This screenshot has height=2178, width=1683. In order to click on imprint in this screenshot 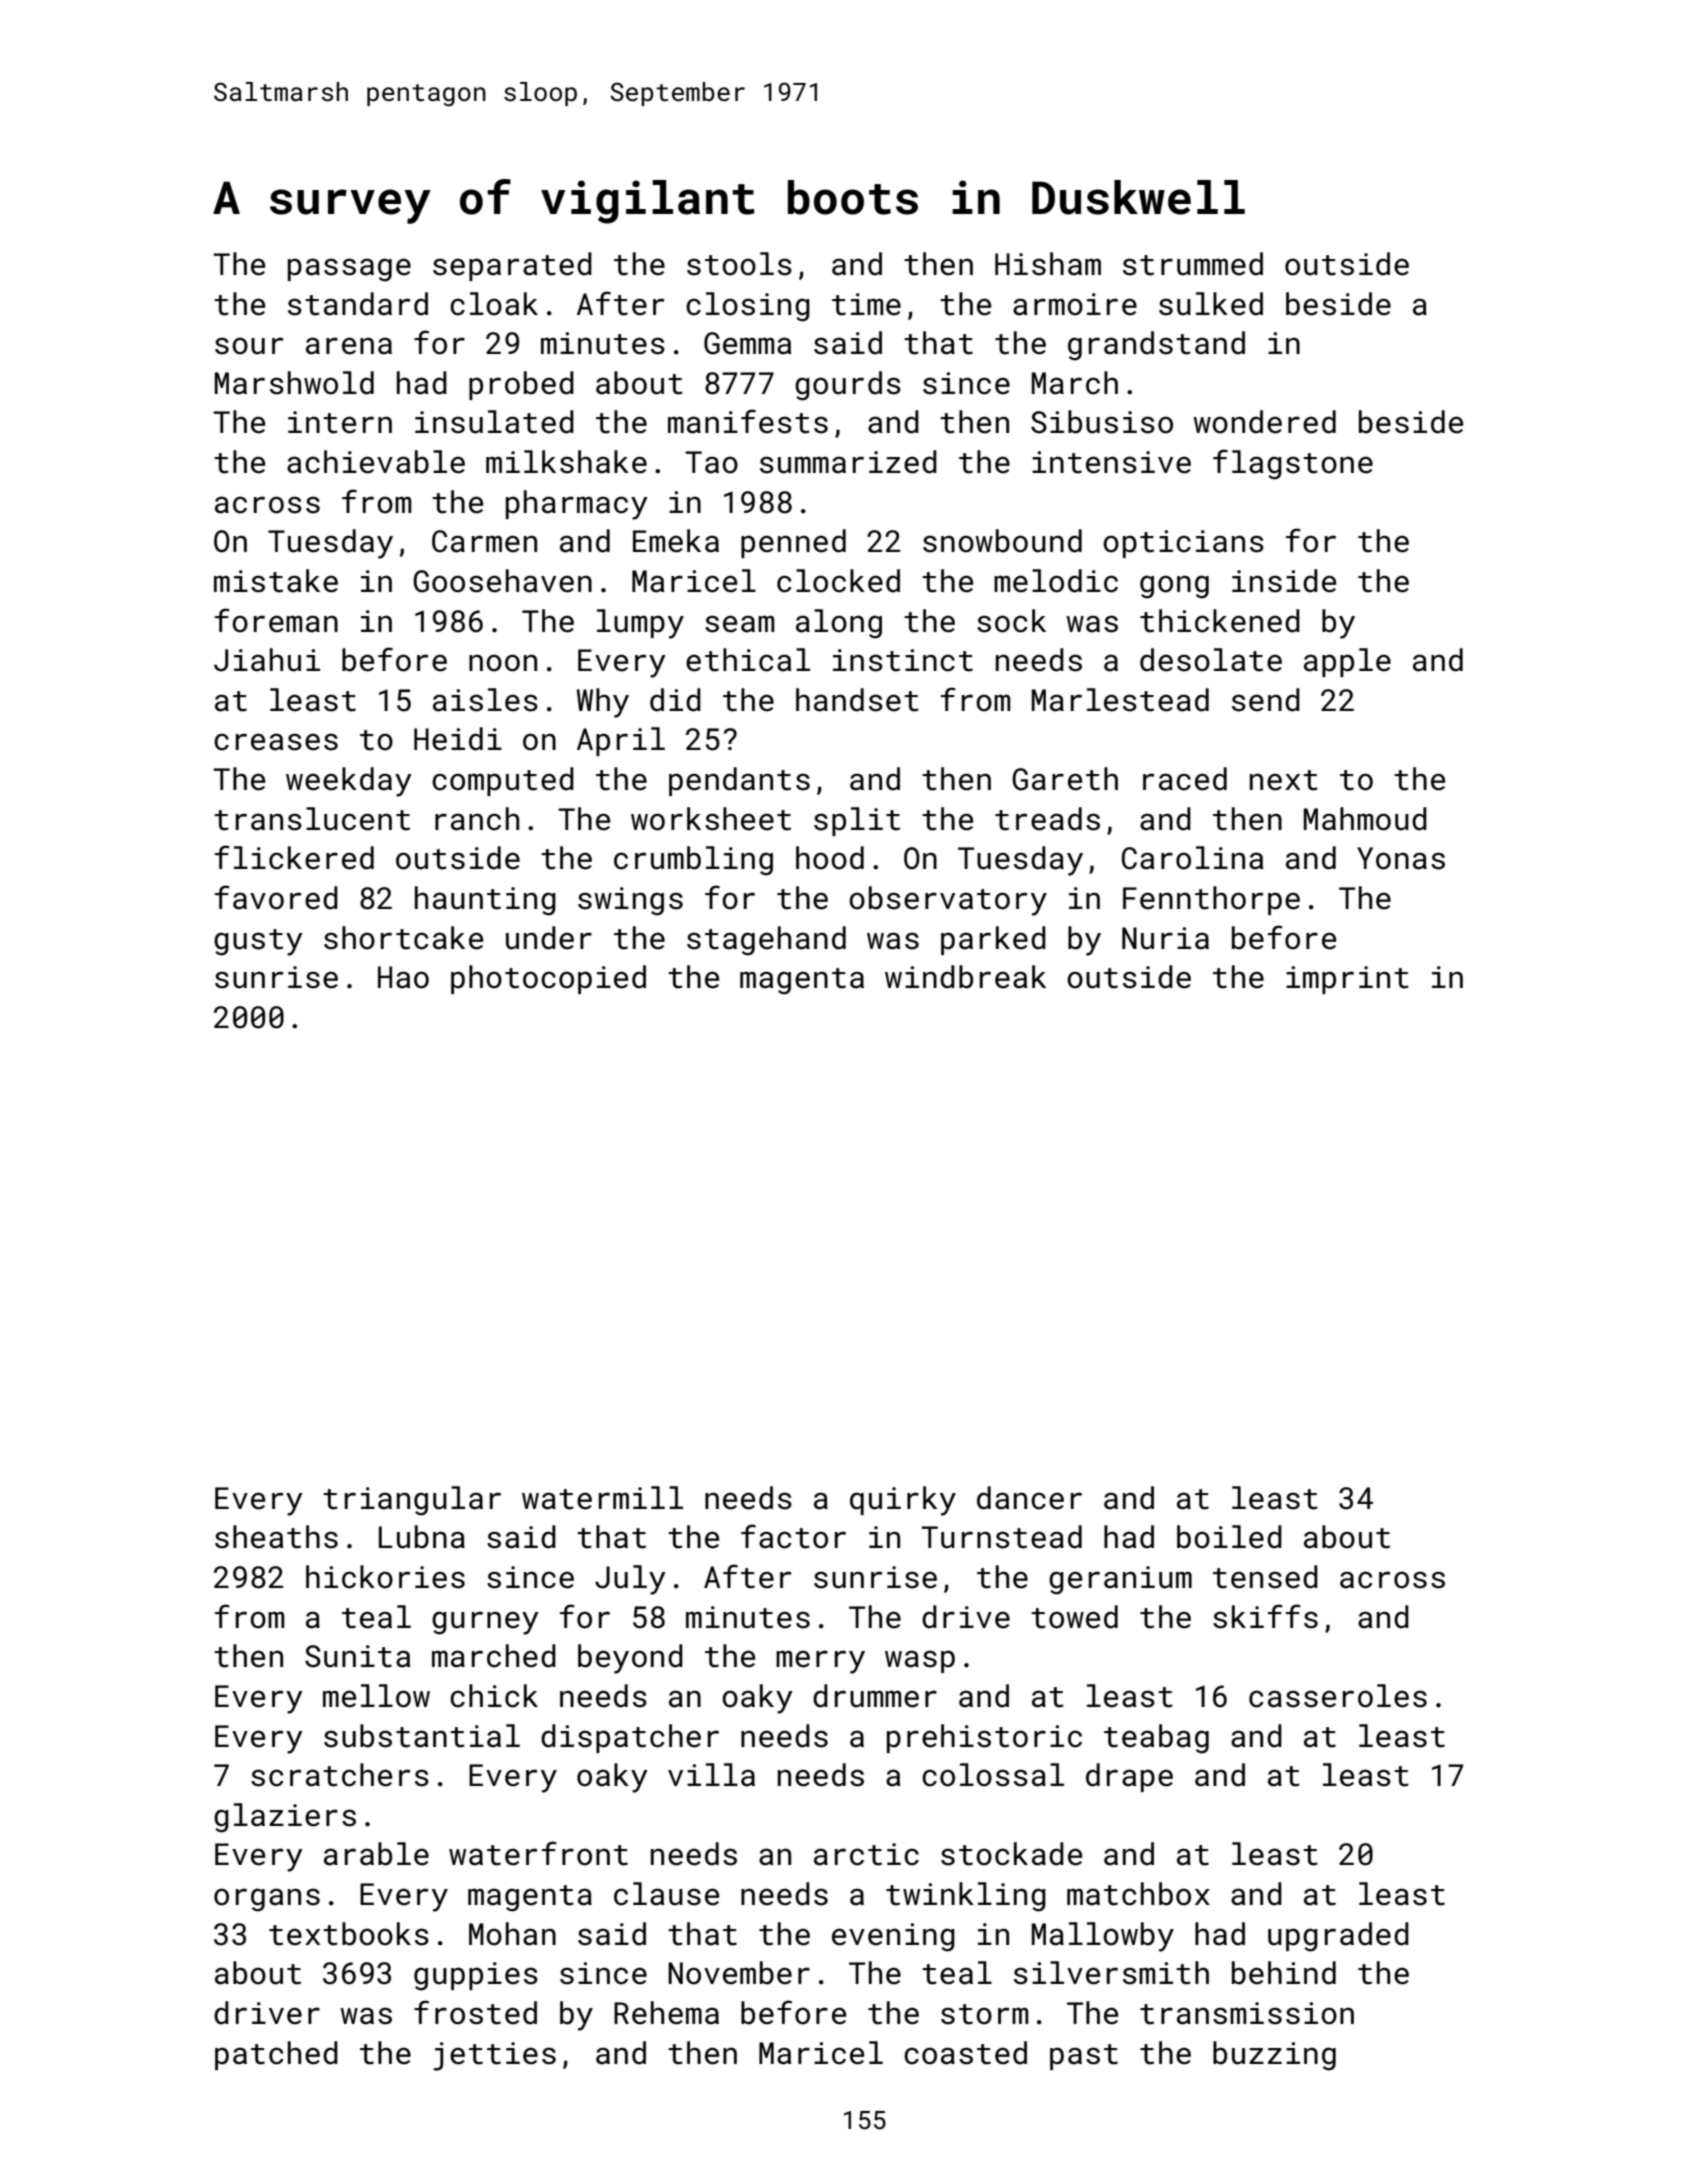, I will do `click(1347, 980)`.
